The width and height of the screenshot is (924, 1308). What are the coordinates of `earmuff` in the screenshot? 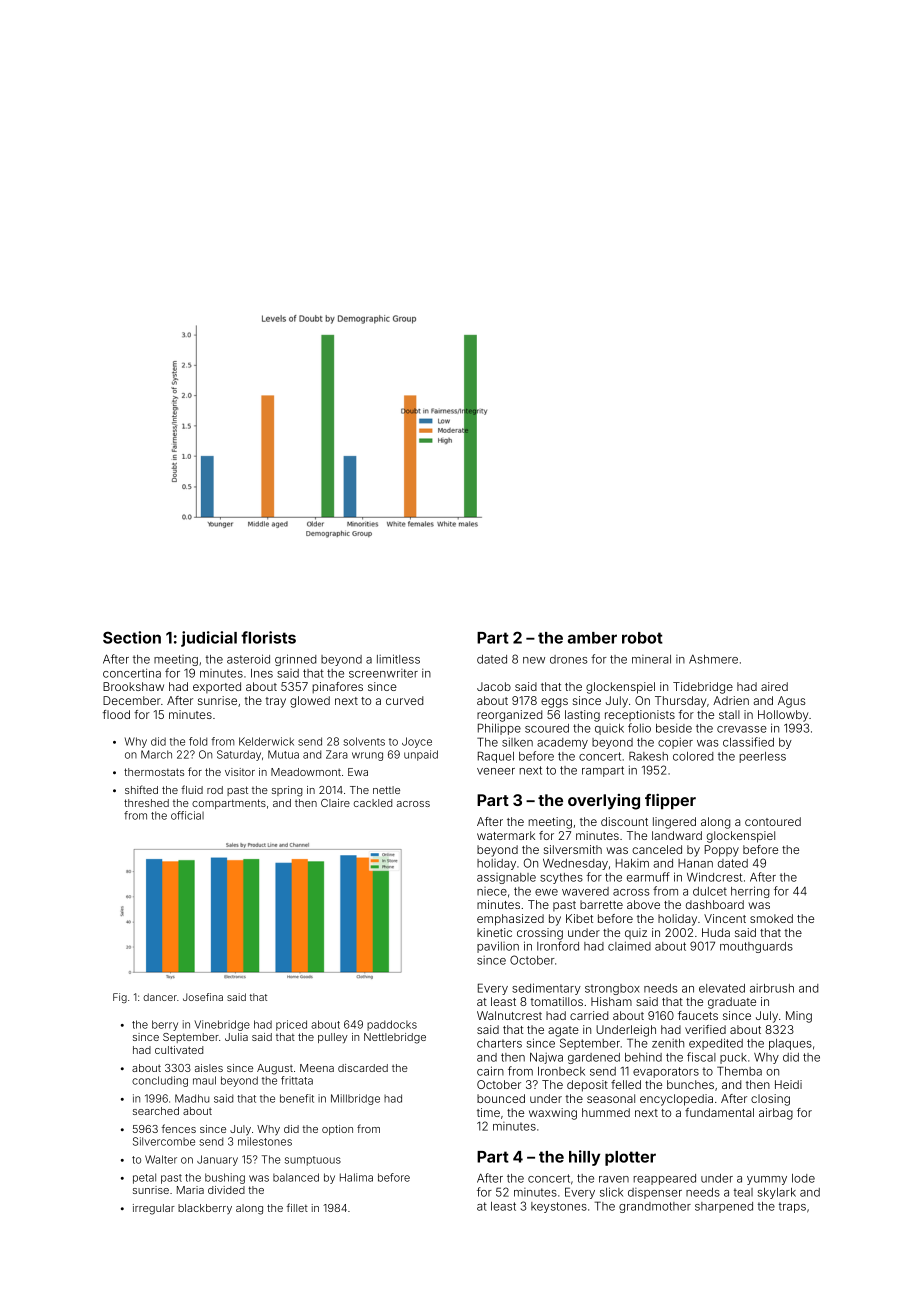 It's located at (648, 877).
